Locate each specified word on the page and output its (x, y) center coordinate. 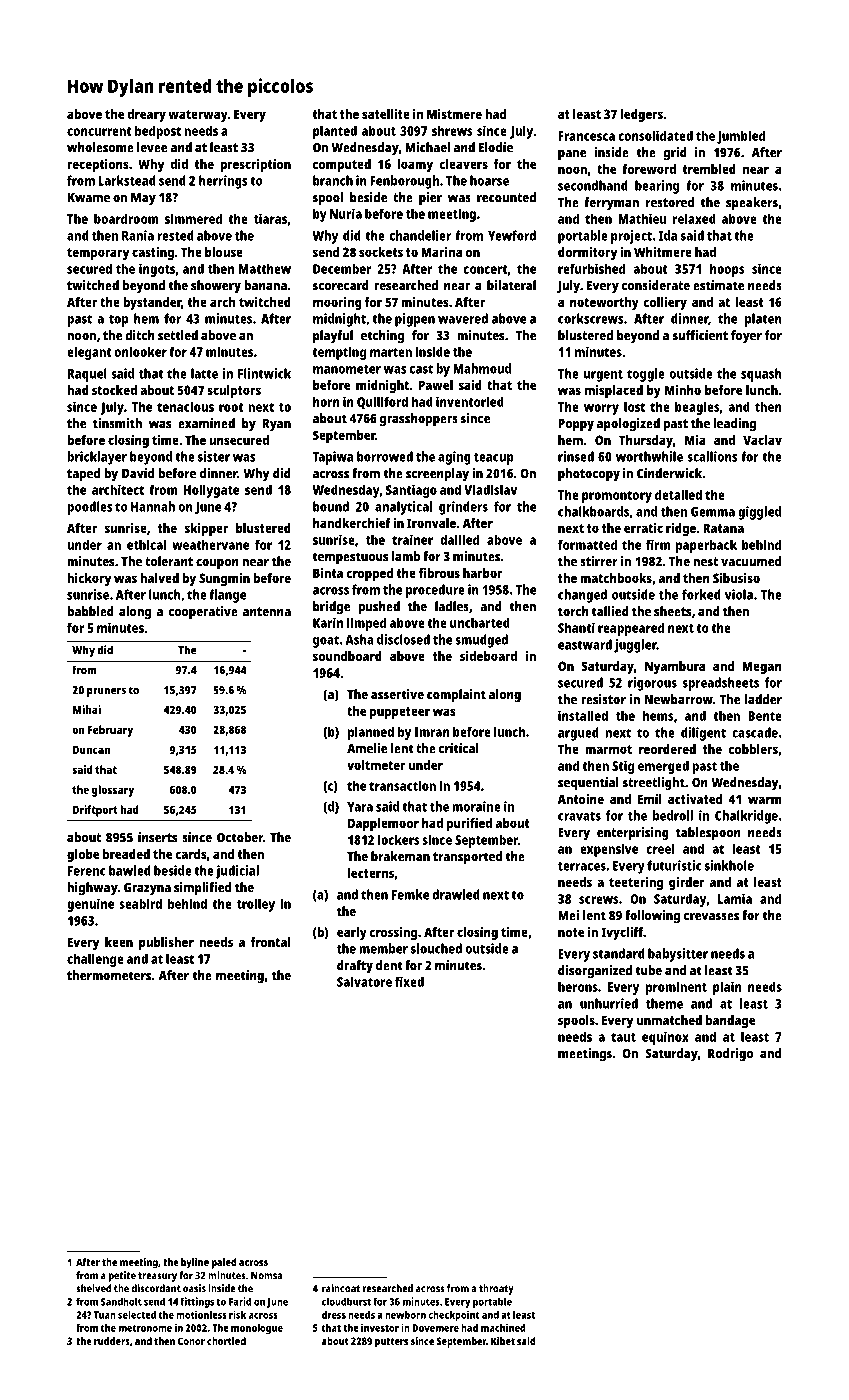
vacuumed (751, 561)
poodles (90, 508)
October (240, 837)
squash (761, 375)
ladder (763, 699)
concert (485, 269)
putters (391, 1343)
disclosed (403, 639)
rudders (112, 1341)
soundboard (347, 656)
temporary (98, 254)
